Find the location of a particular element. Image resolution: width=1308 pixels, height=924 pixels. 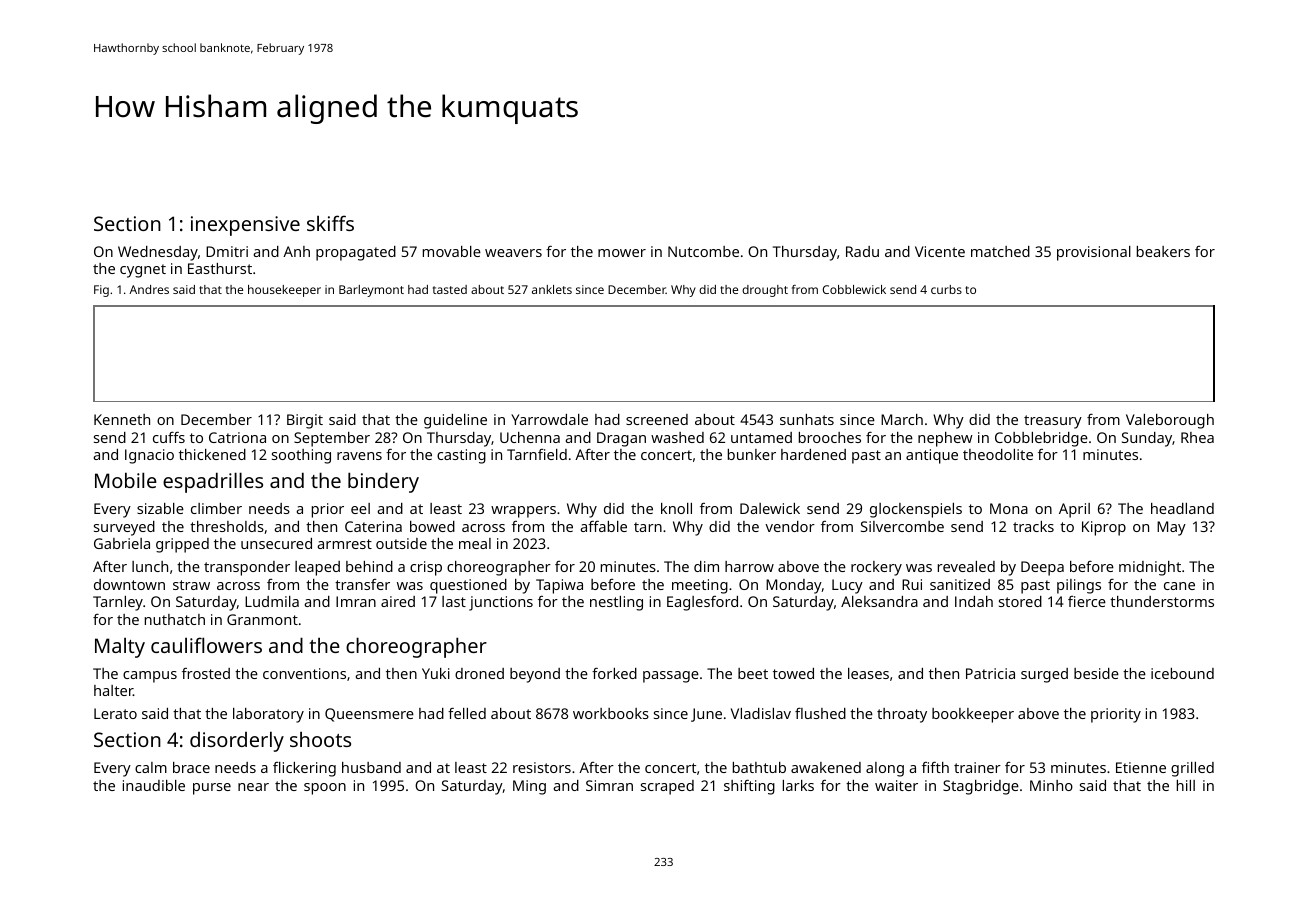

Ming is located at coordinates (529, 787).
